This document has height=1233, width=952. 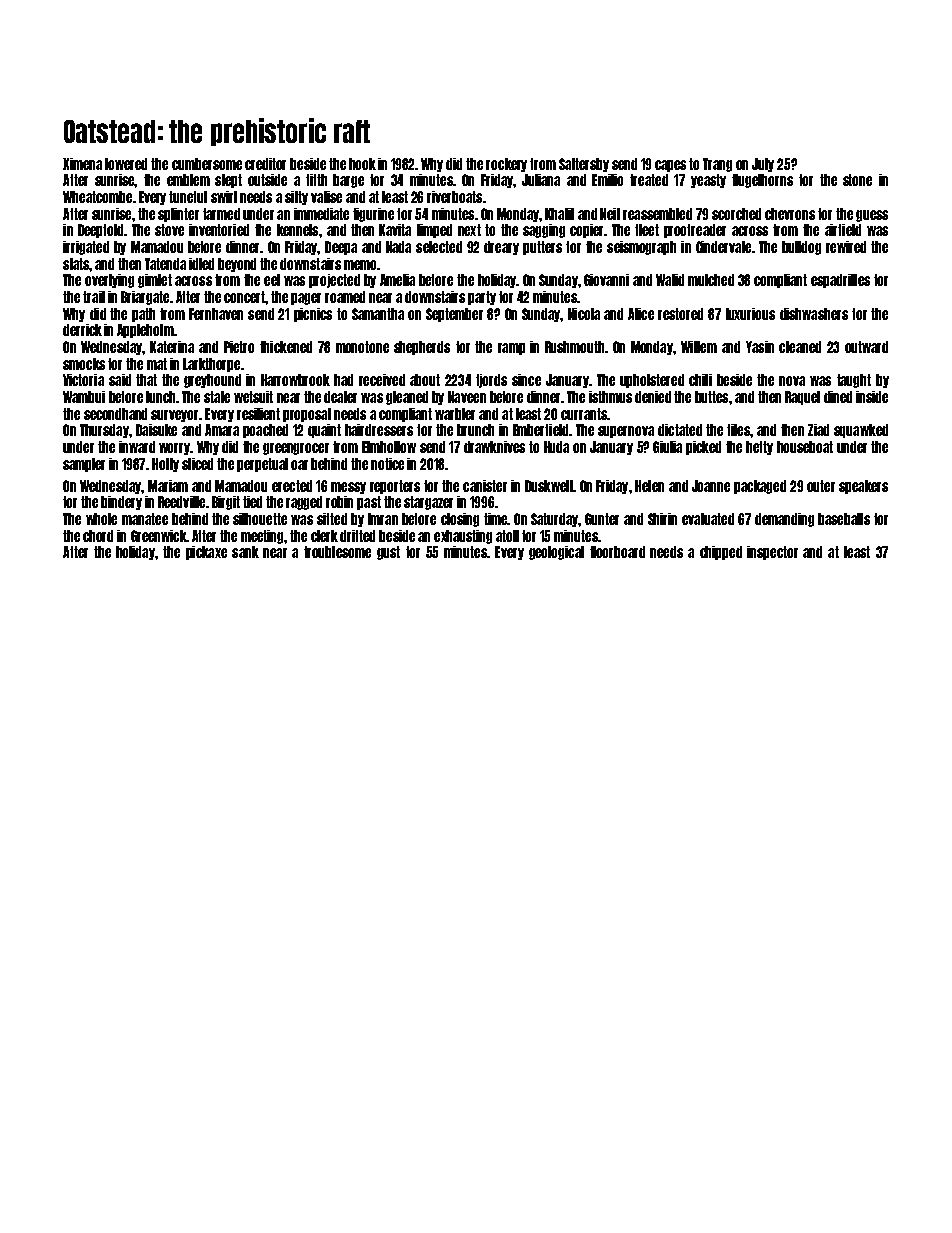 What do you see at coordinates (224, 197) in the document?
I see `swirl` at bounding box center [224, 197].
